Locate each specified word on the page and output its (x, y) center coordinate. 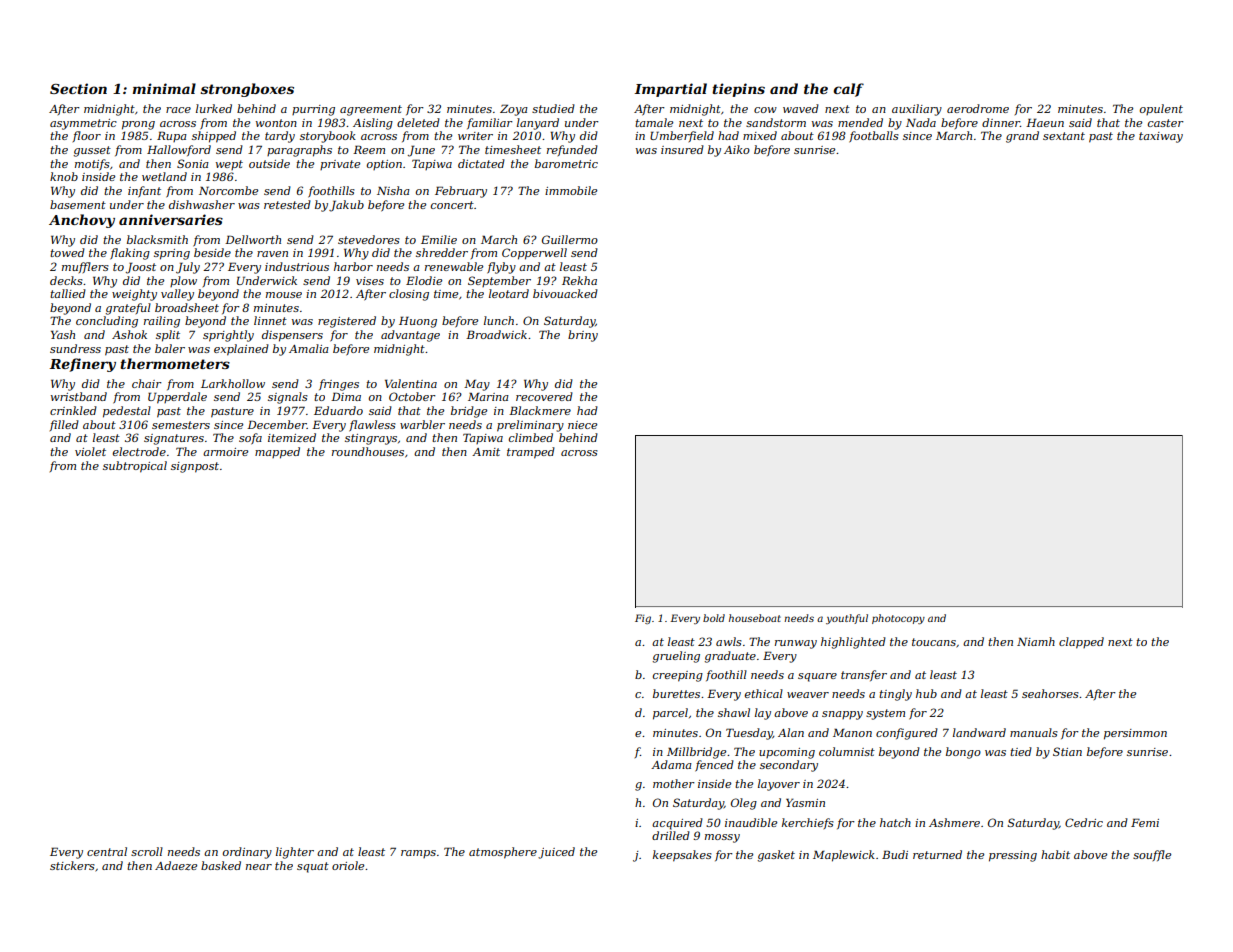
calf (848, 90)
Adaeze (176, 865)
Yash (63, 334)
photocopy (898, 619)
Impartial (670, 90)
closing (409, 295)
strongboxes (247, 90)
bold (714, 618)
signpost (195, 467)
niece (582, 425)
